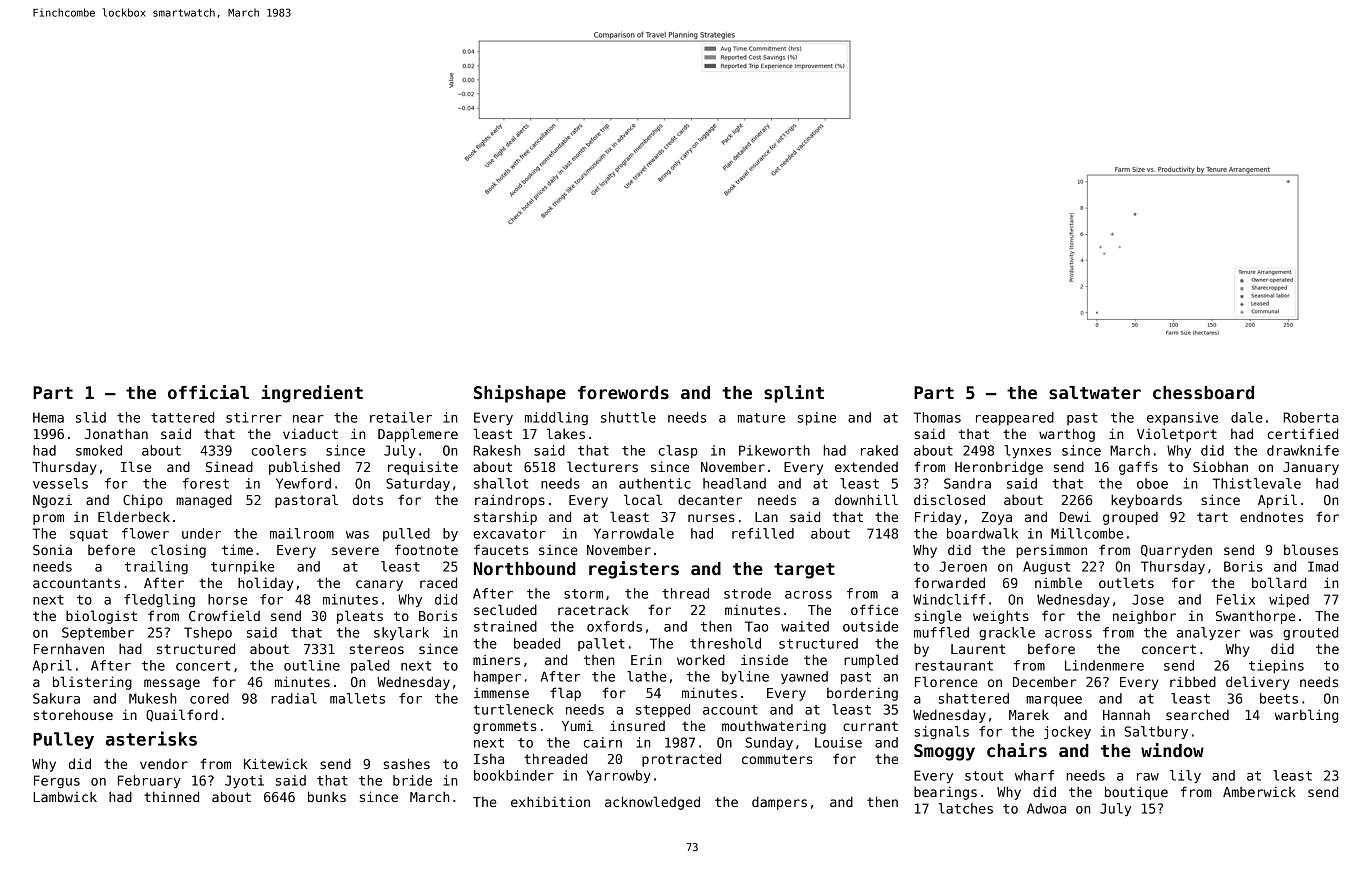 The width and height of the image is (1372, 887). What do you see at coordinates (794, 394) in the image?
I see `splint` at bounding box center [794, 394].
